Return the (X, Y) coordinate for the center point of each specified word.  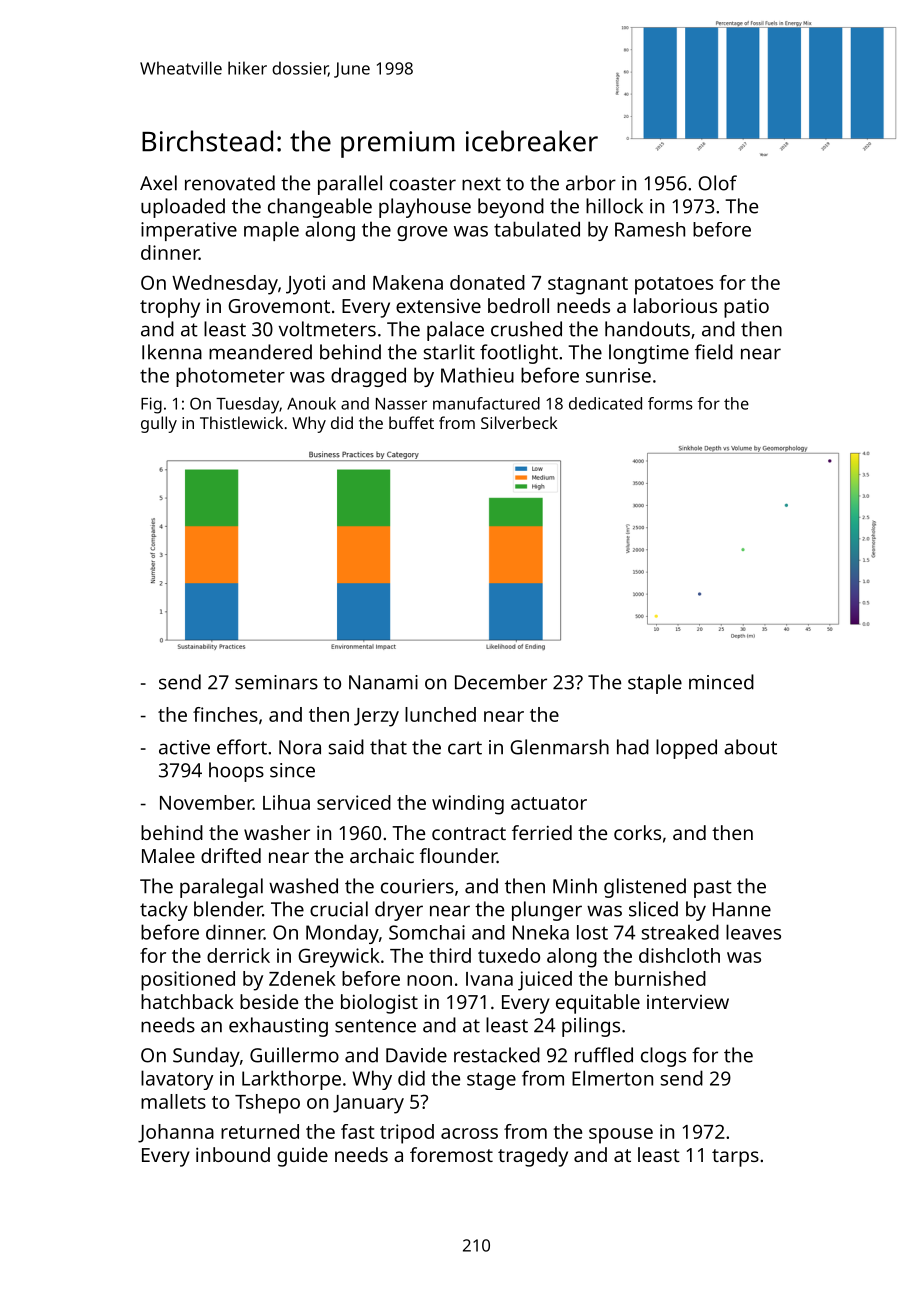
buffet (411, 422)
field (714, 352)
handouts (647, 329)
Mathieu (477, 375)
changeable (320, 208)
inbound (233, 1154)
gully (159, 424)
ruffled (604, 1055)
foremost (451, 1154)
